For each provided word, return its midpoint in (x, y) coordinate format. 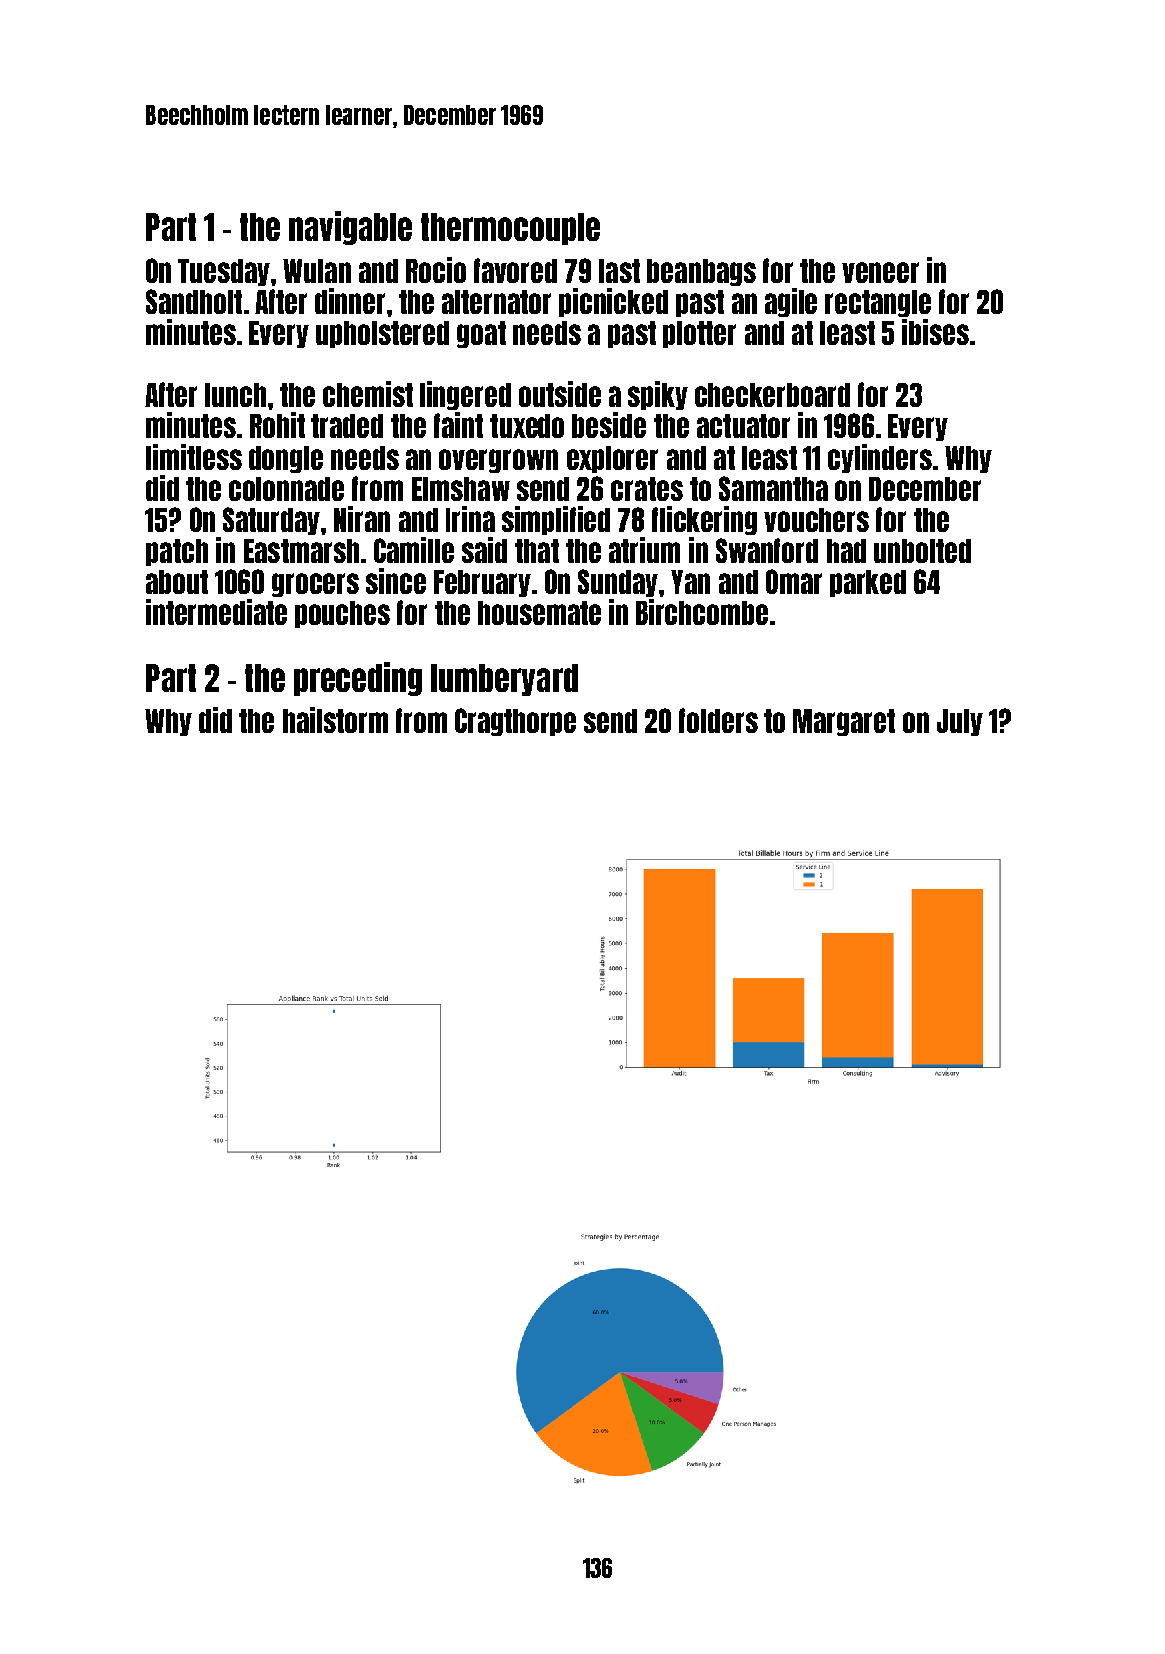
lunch (235, 395)
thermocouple (510, 229)
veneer (880, 272)
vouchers (816, 520)
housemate (539, 613)
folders (718, 720)
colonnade (286, 489)
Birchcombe (702, 612)
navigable (350, 228)
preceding (358, 679)
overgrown (498, 461)
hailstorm (335, 720)
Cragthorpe (515, 722)
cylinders (880, 458)
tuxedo (527, 426)
